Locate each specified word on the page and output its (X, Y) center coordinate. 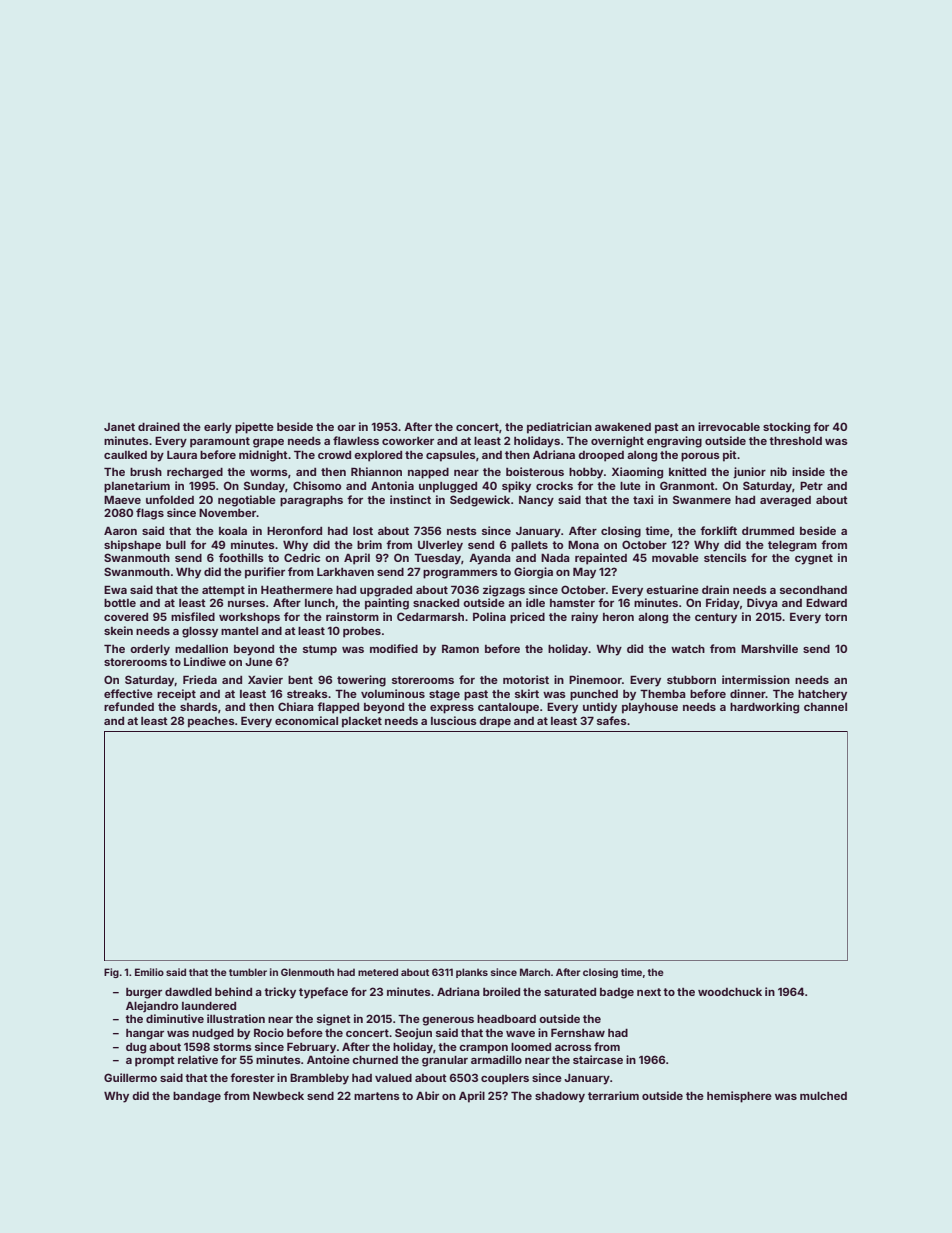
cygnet (814, 559)
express (452, 709)
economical (306, 720)
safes (612, 720)
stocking (786, 428)
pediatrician (559, 428)
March (535, 972)
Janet (119, 427)
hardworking (764, 708)
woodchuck (730, 992)
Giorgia (533, 573)
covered (126, 617)
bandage (197, 1097)
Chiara (296, 706)
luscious (454, 720)
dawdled (188, 992)
